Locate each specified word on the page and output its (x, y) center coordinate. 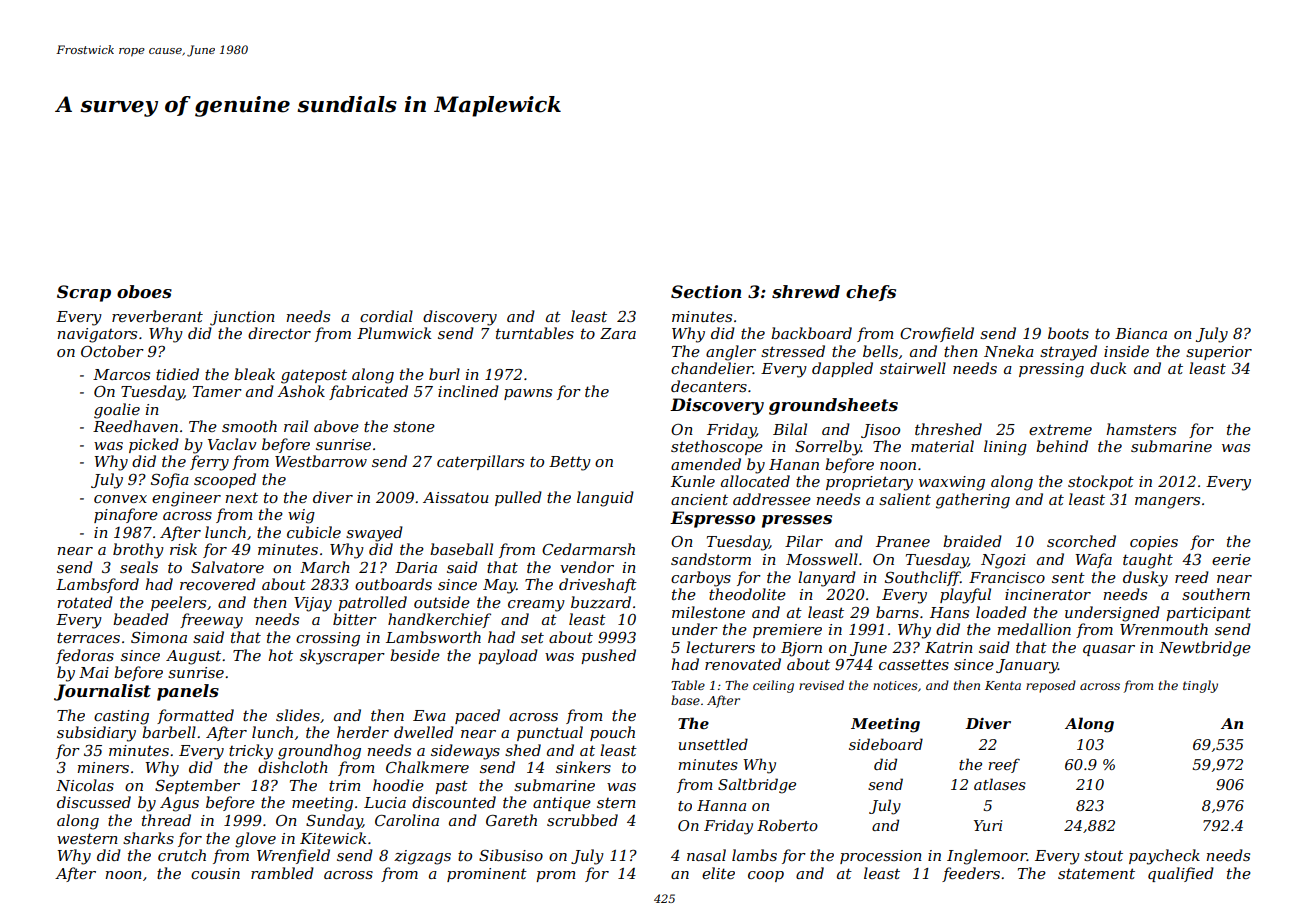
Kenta (1003, 685)
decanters (709, 386)
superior (1219, 353)
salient (905, 499)
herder (363, 732)
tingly (1200, 686)
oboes (144, 291)
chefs (871, 293)
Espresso (712, 519)
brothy (138, 551)
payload (508, 657)
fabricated (368, 392)
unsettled (713, 744)
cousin (215, 873)
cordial (386, 316)
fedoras (85, 656)
